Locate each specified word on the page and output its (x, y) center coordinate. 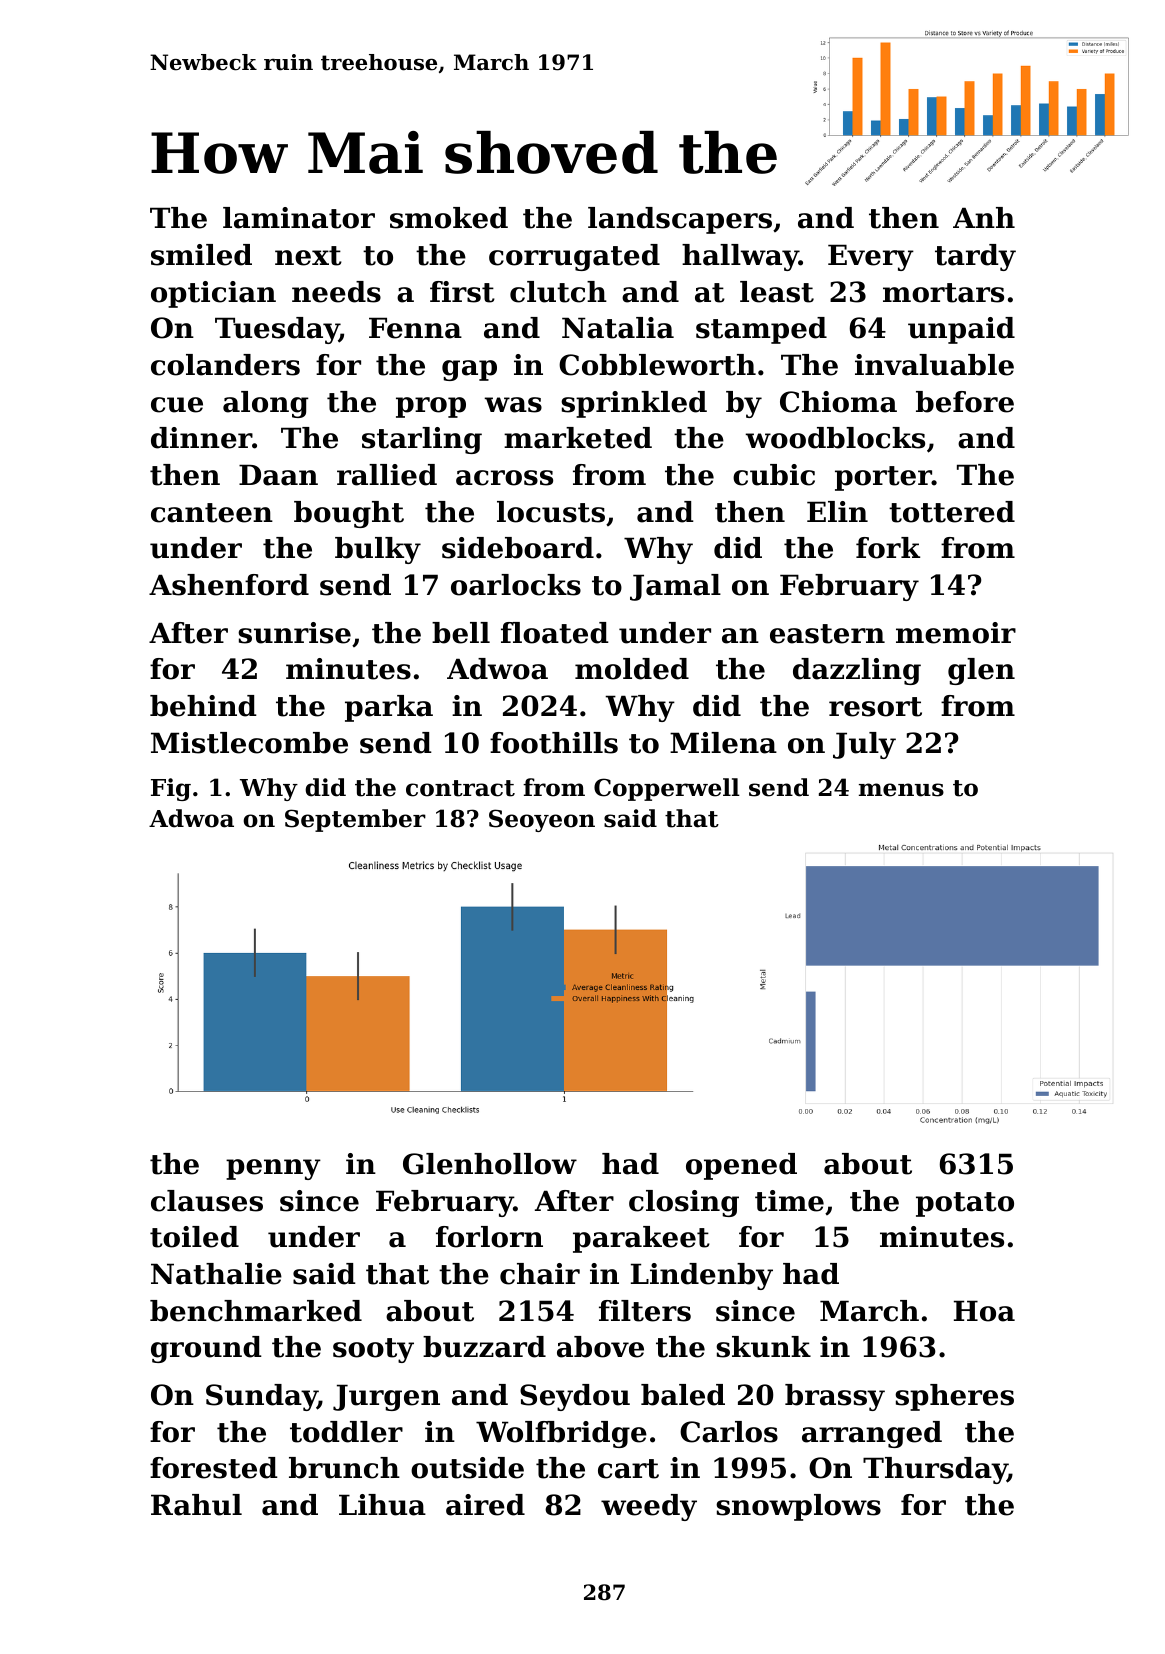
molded (632, 669)
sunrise (294, 633)
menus (901, 790)
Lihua (382, 1505)
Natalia (618, 328)
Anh (984, 217)
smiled (201, 255)
